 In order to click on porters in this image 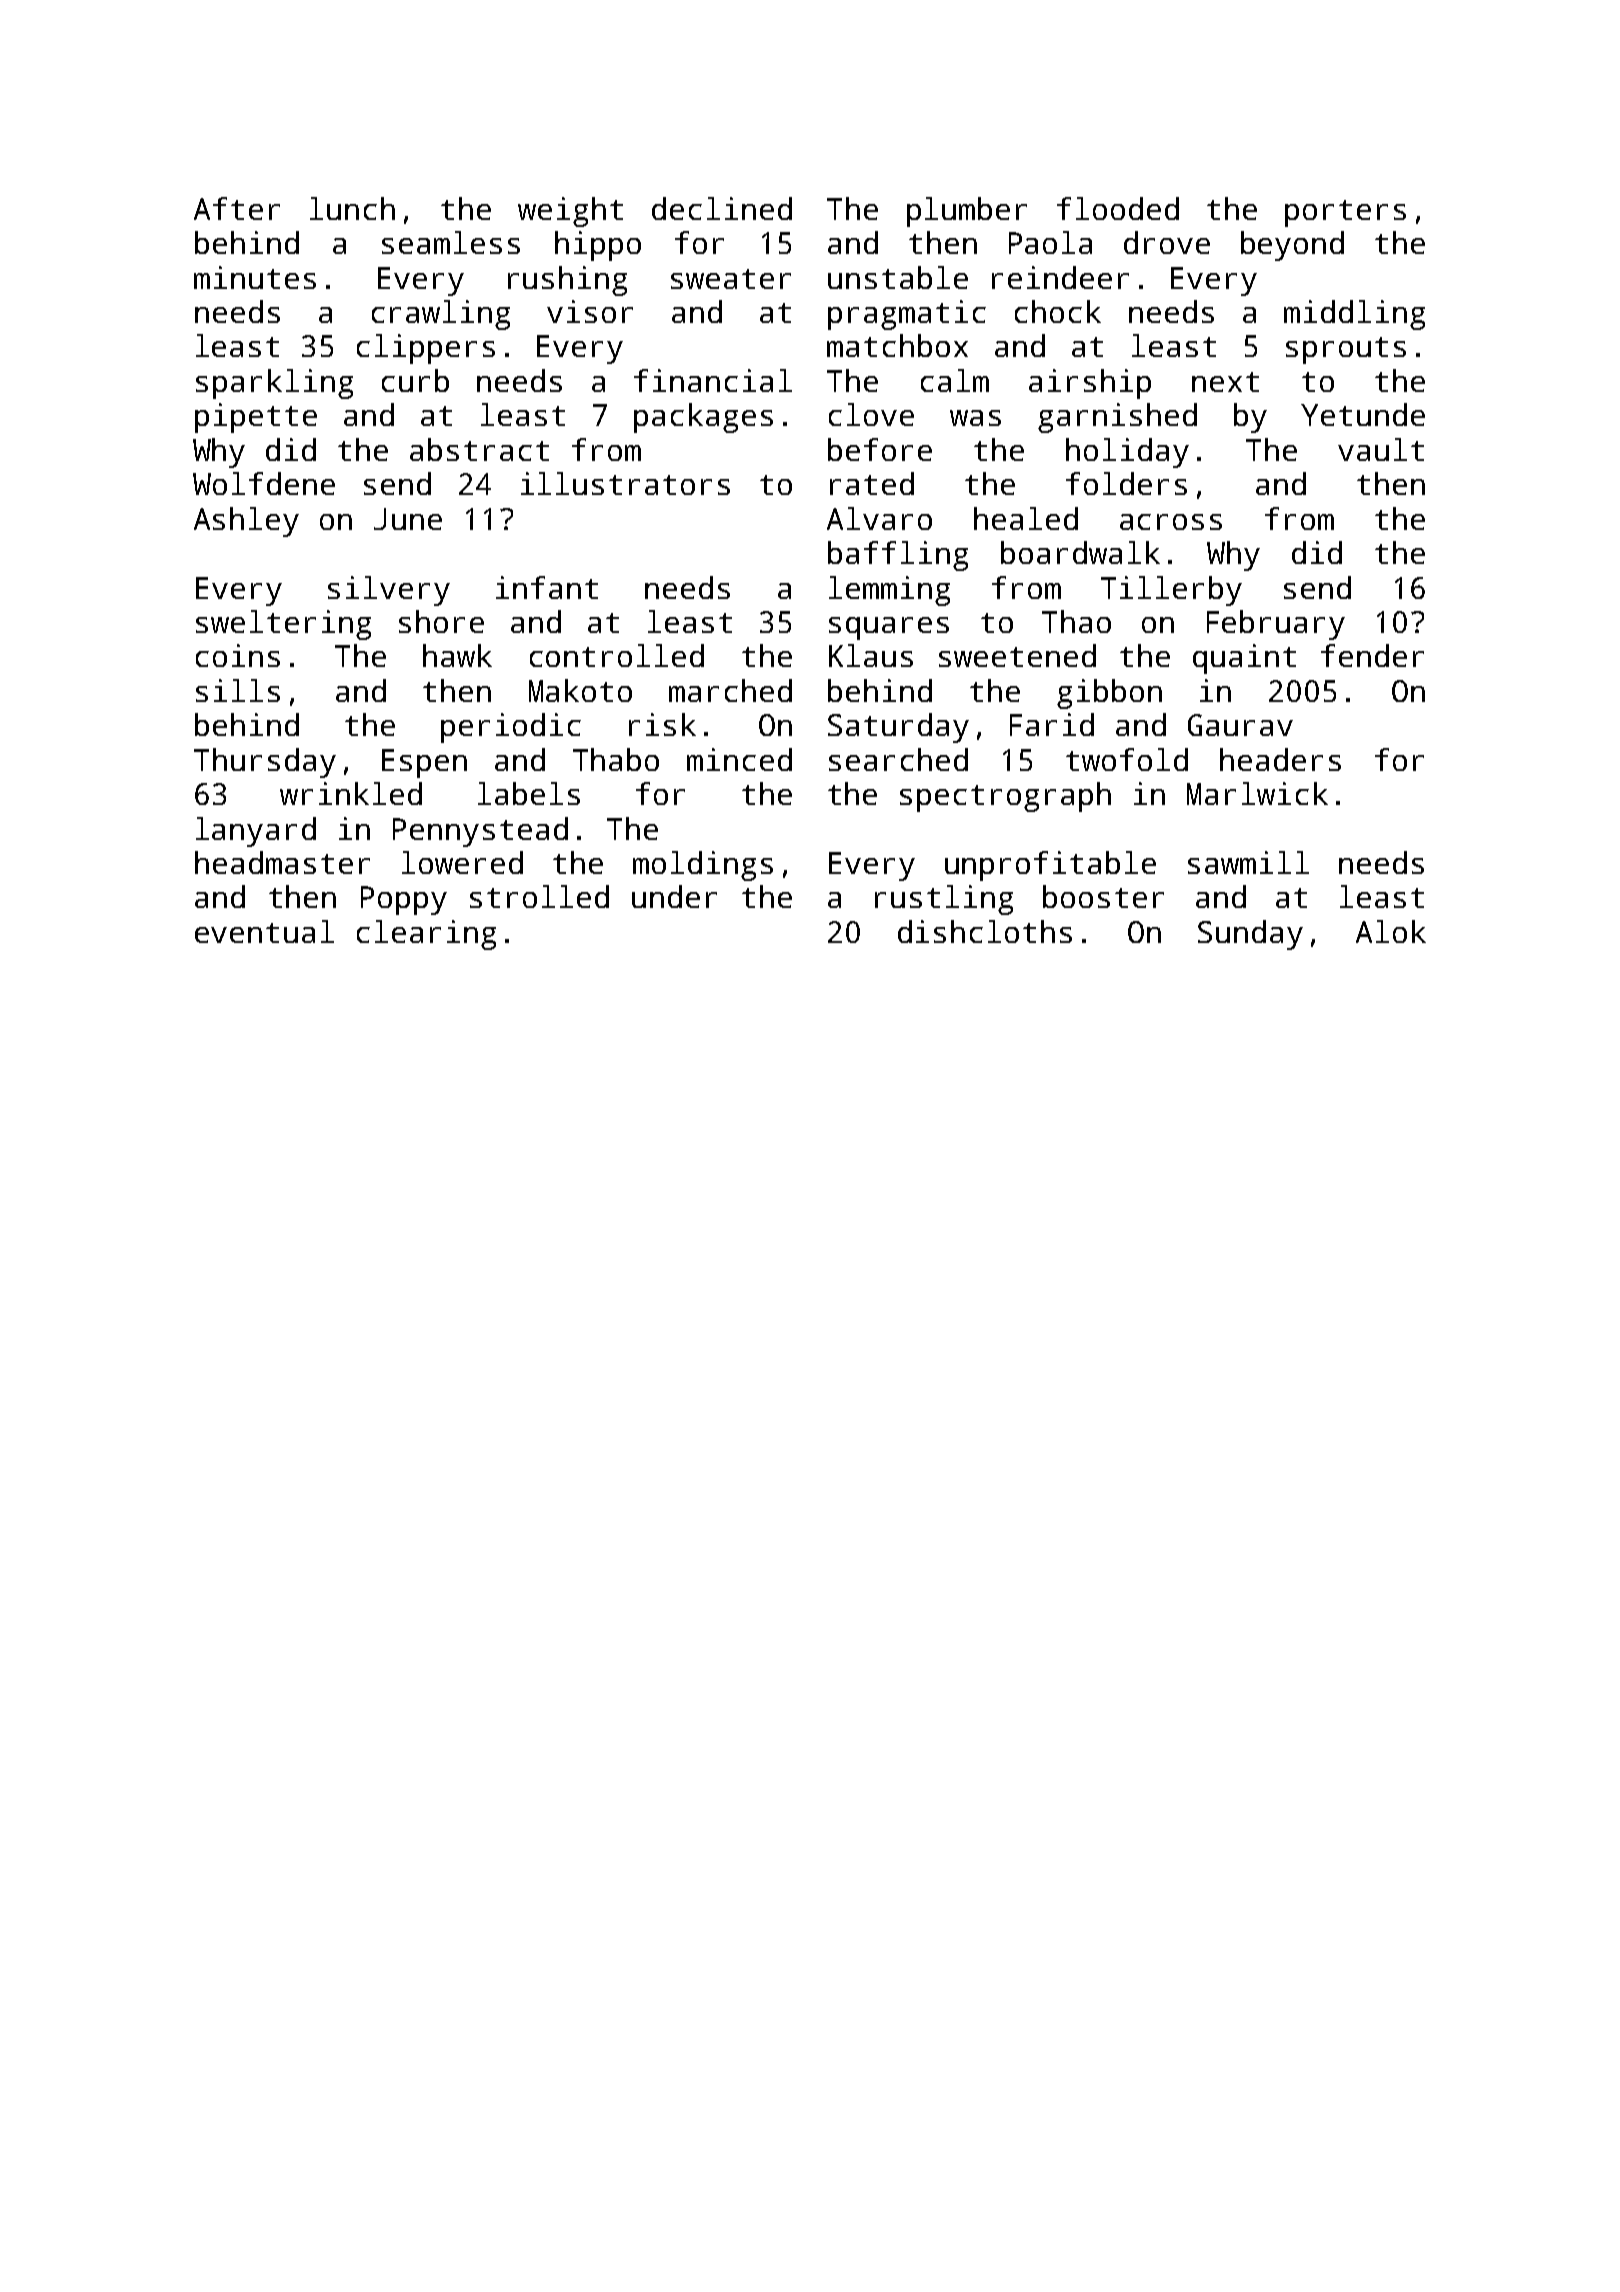, I will do `click(1345, 213)`.
